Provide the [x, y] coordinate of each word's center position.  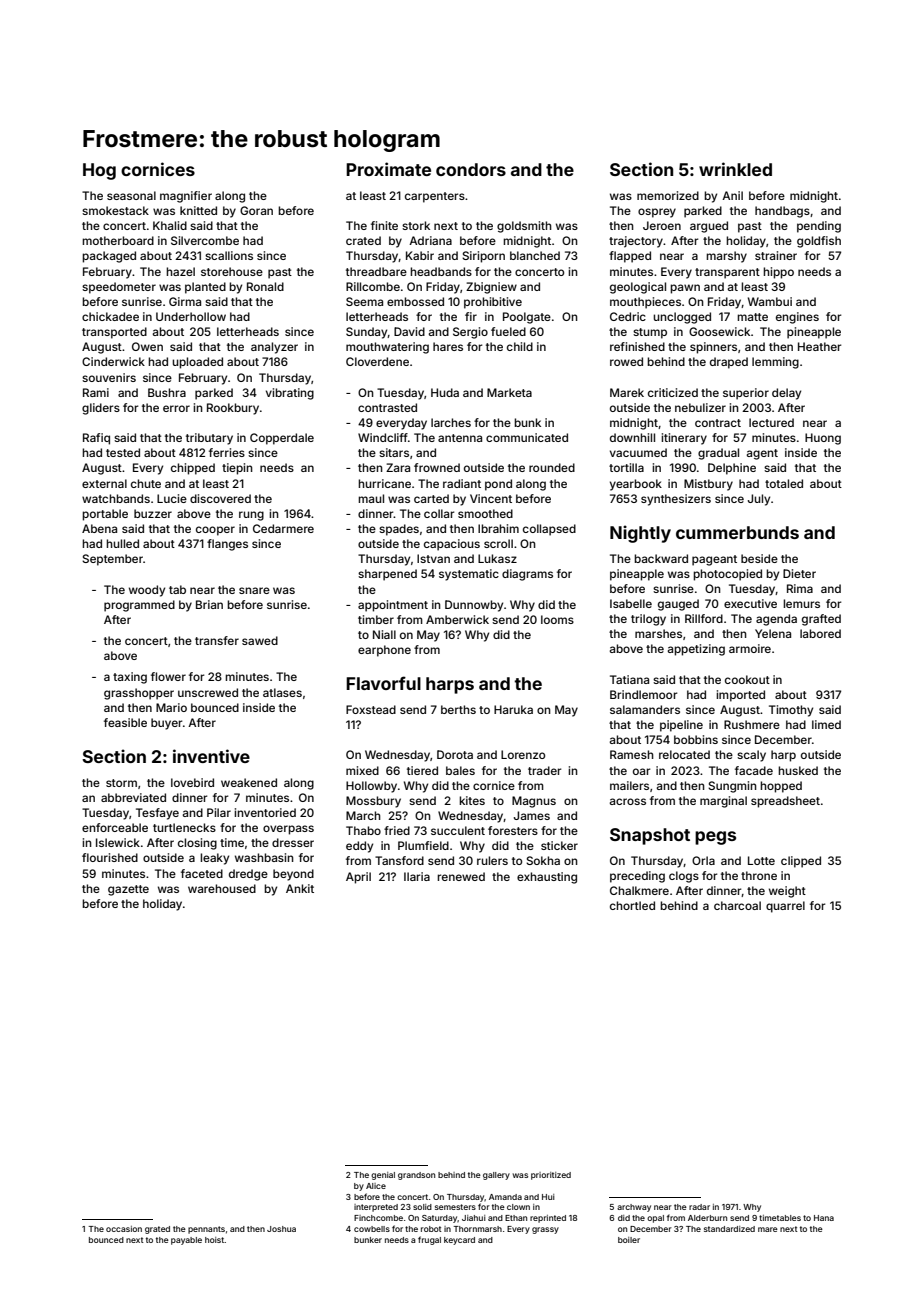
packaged [109, 257]
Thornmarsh [477, 1229]
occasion [124, 1229]
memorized [668, 195]
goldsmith [524, 227]
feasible [125, 722]
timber [376, 619]
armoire [750, 648]
